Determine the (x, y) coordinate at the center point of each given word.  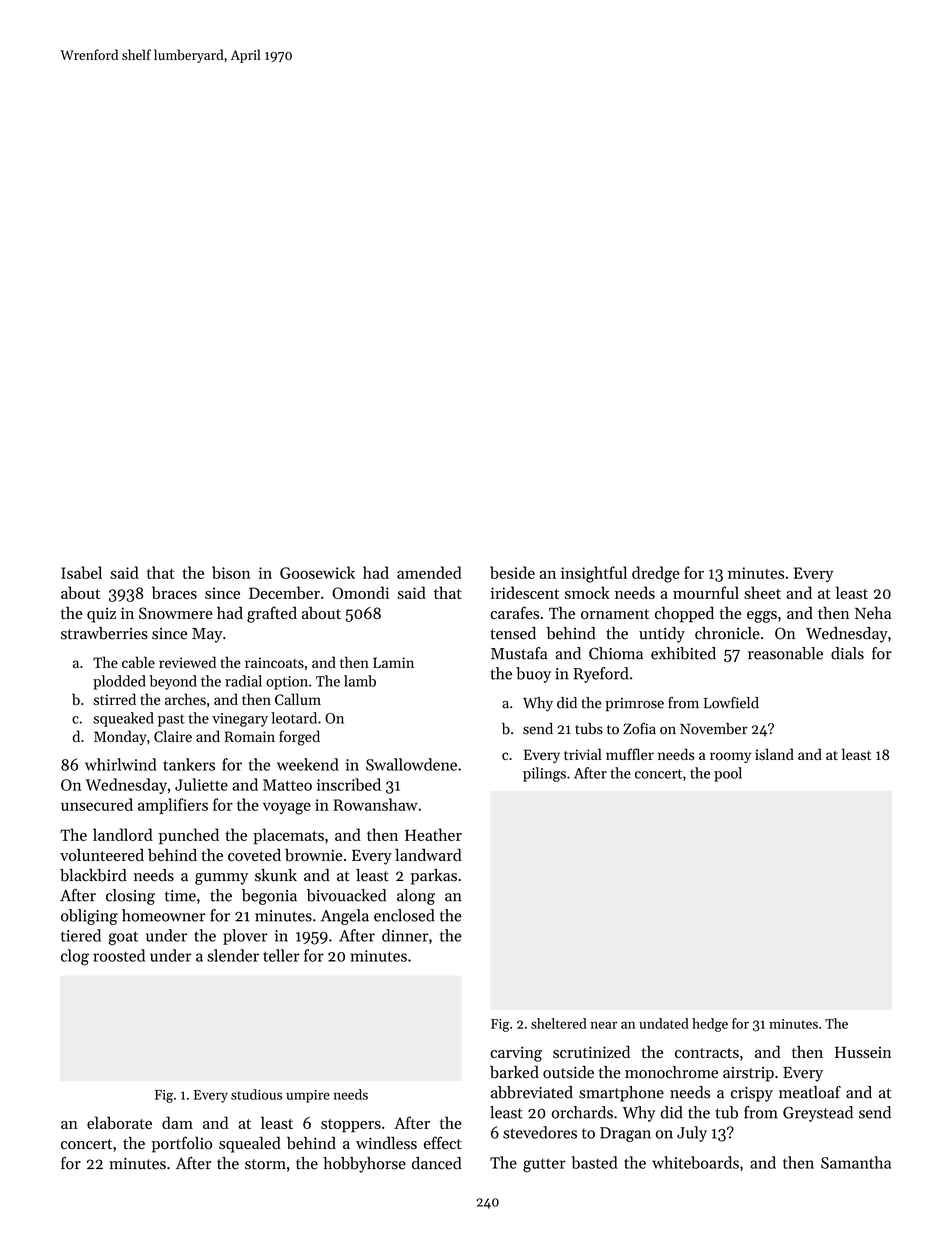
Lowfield (731, 703)
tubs (589, 729)
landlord (123, 834)
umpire (308, 1096)
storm (265, 1164)
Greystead (818, 1114)
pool (728, 774)
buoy (533, 675)
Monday (120, 737)
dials (847, 653)
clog (75, 957)
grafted (272, 614)
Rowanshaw (375, 804)
